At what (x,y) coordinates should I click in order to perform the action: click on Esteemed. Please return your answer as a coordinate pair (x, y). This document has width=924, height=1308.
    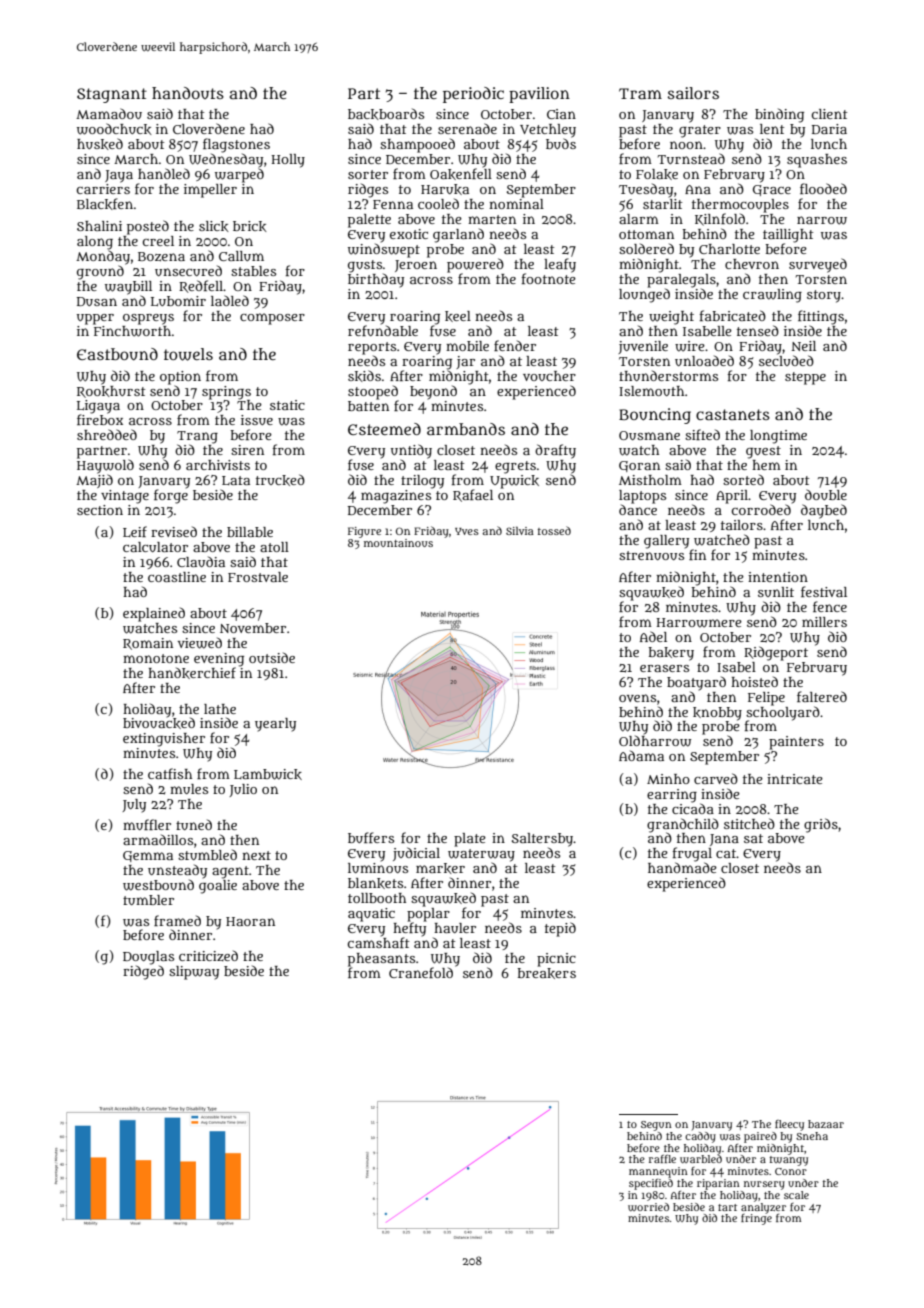
    Looking at the image, I should click on (384, 429).
